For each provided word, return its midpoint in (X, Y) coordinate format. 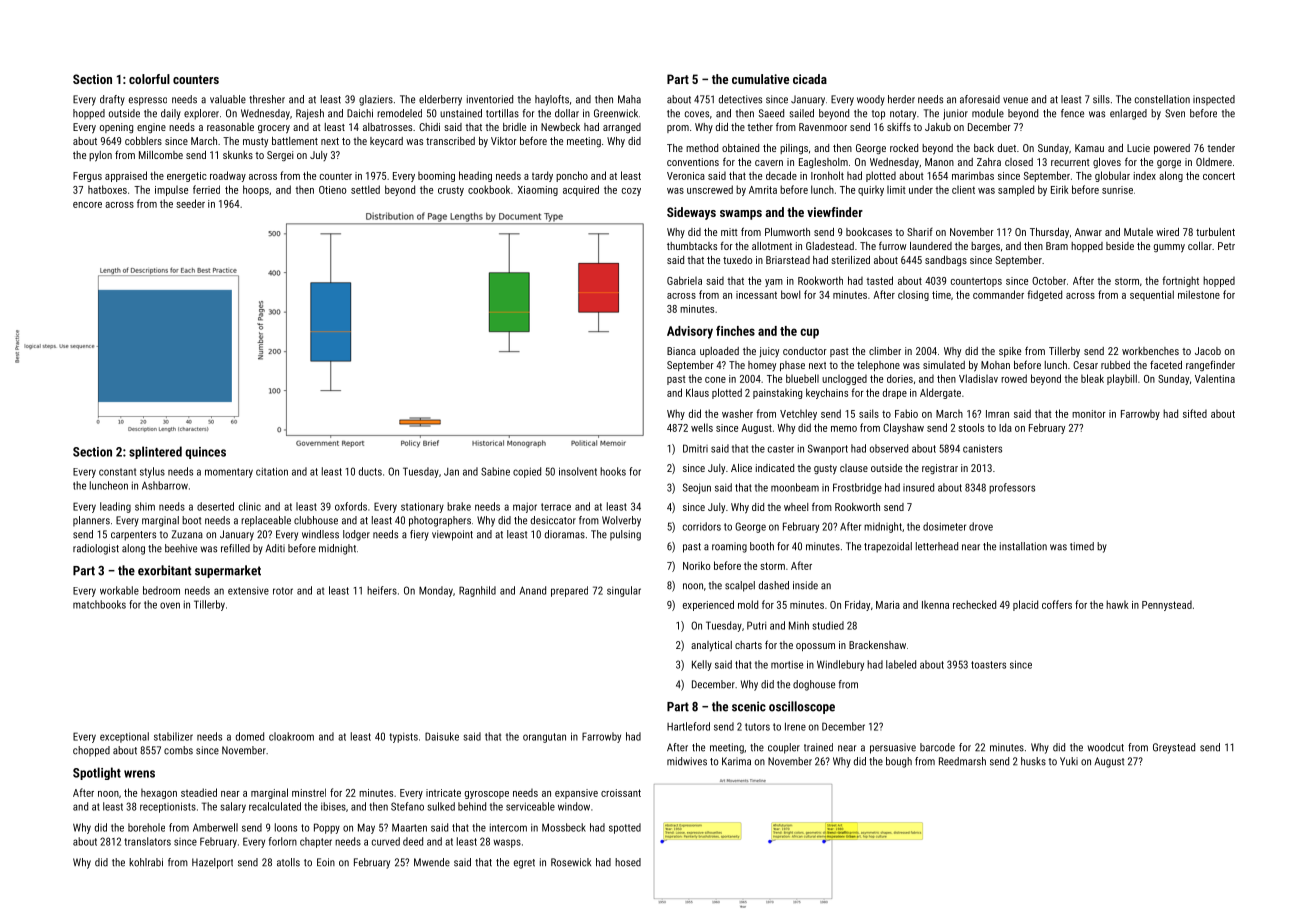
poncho (572, 176)
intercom (508, 827)
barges (985, 247)
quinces (205, 453)
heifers (382, 590)
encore (87, 205)
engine (151, 128)
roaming (729, 547)
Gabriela (684, 280)
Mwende (432, 862)
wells (702, 427)
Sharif (920, 232)
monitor (1089, 414)
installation (1023, 546)
